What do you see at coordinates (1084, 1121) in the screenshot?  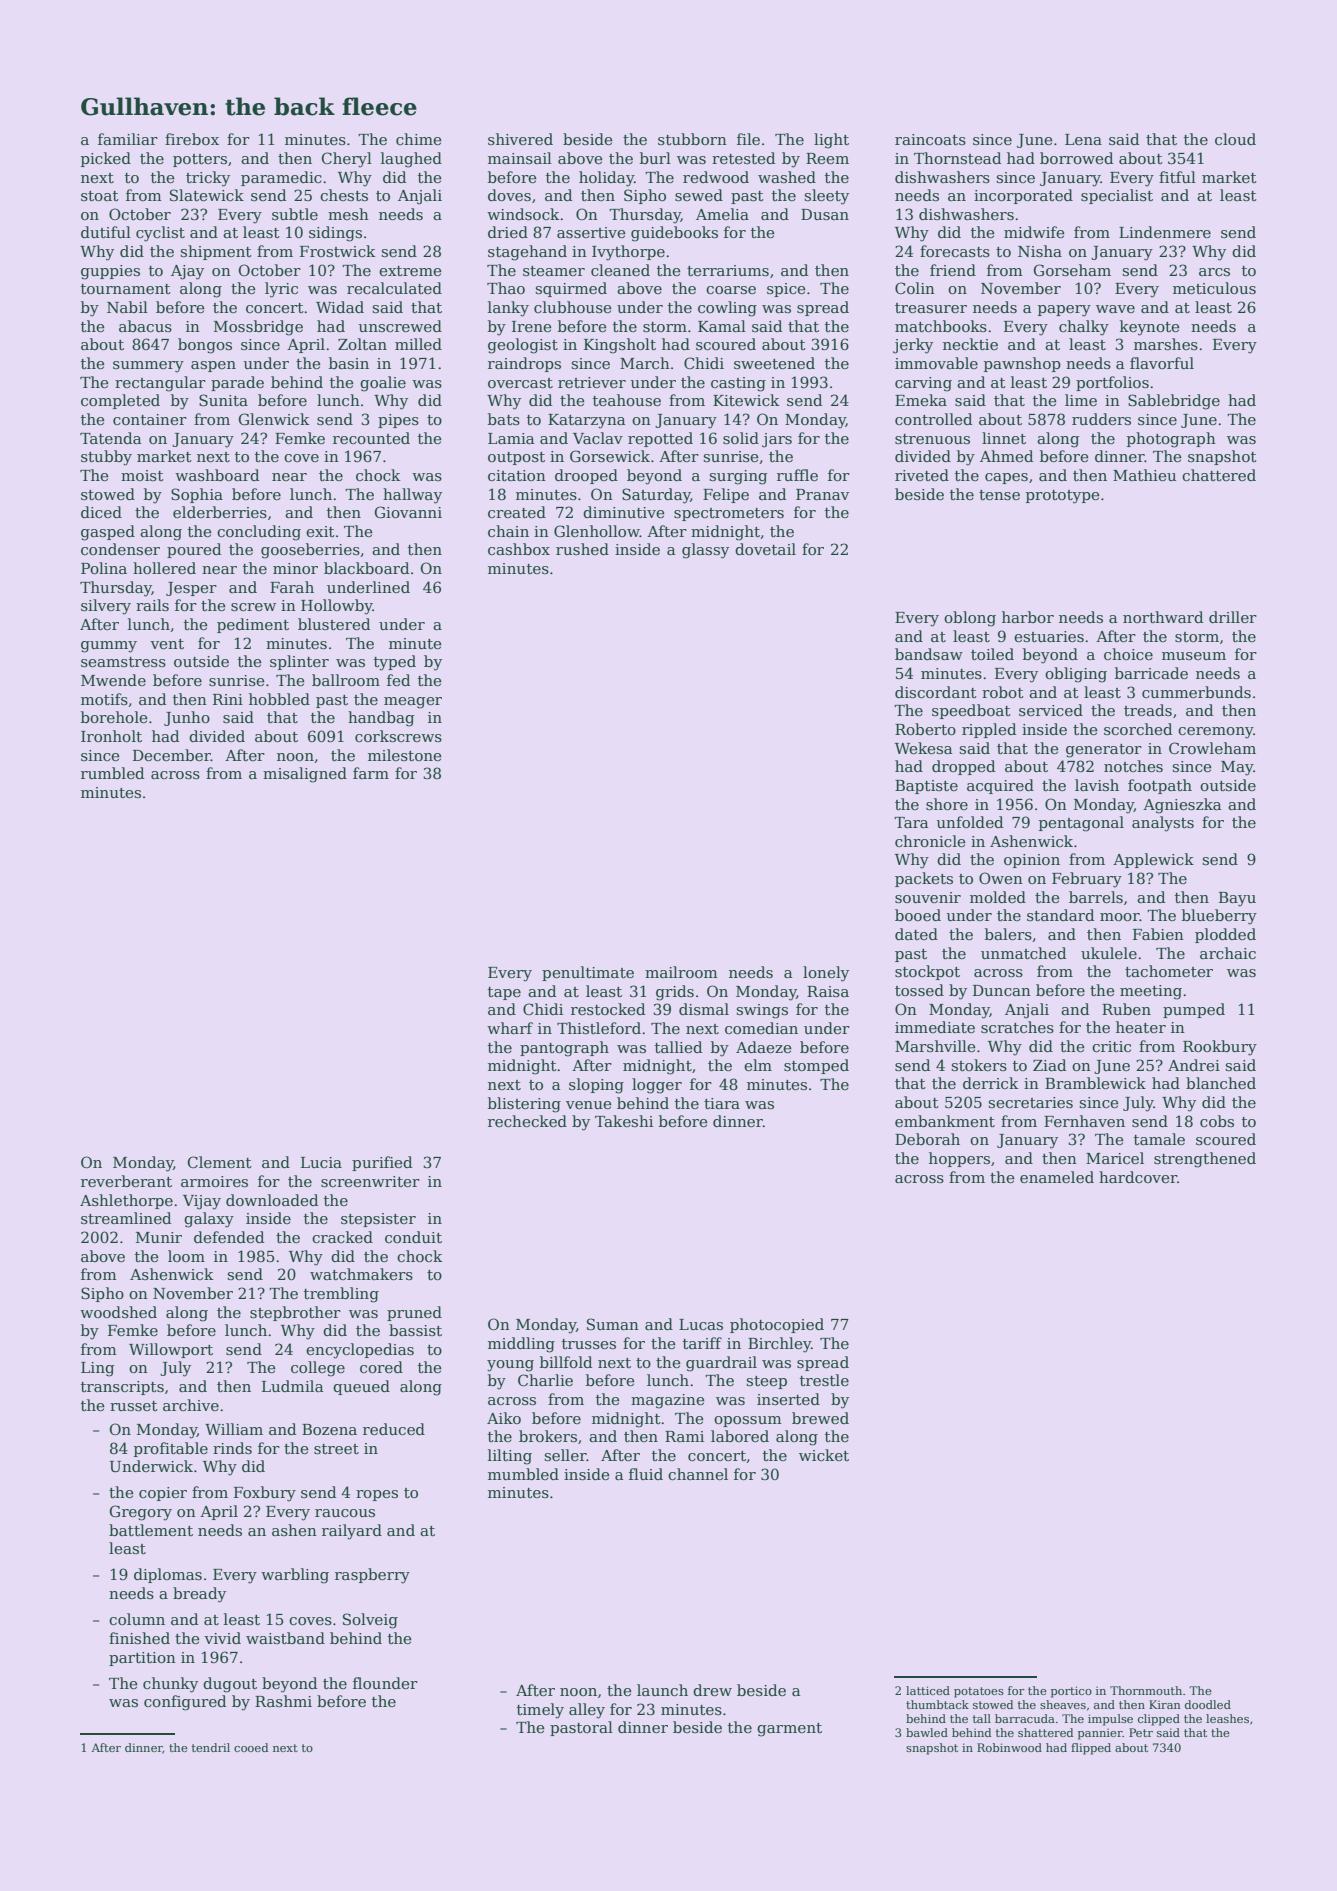 I see `Fernhaven` at bounding box center [1084, 1121].
